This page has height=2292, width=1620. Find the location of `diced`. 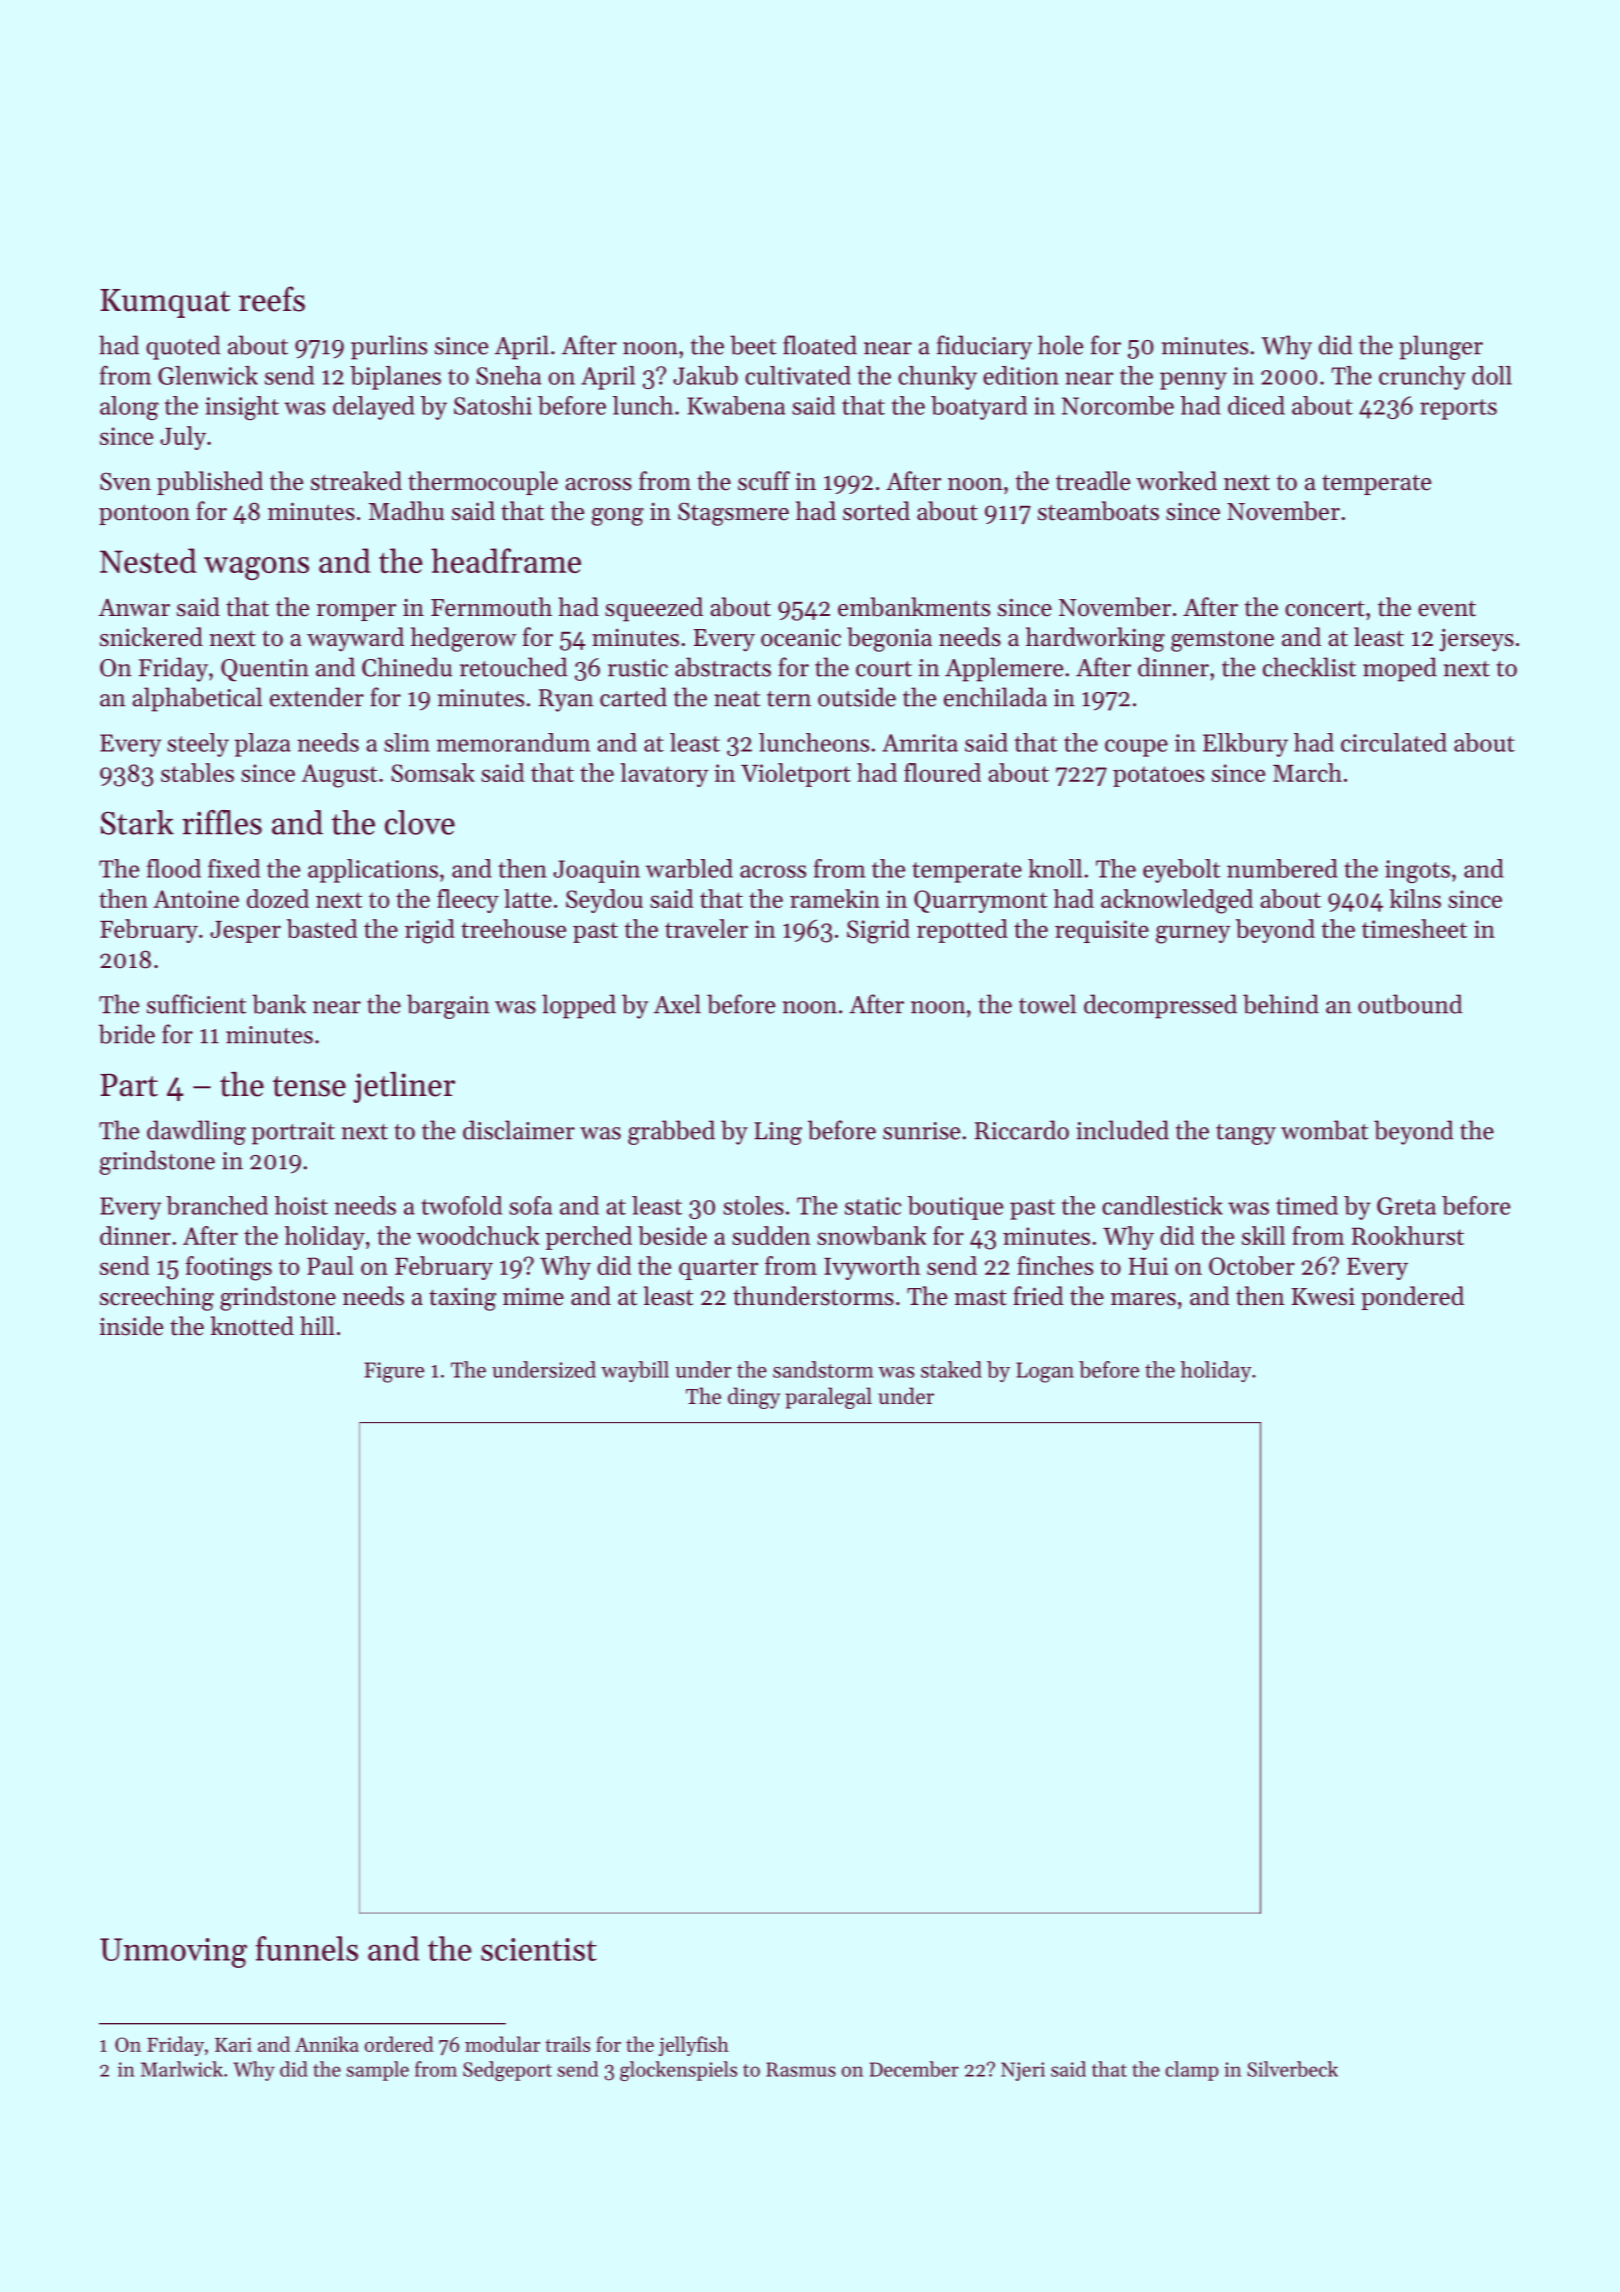

diced is located at coordinates (1256, 405).
